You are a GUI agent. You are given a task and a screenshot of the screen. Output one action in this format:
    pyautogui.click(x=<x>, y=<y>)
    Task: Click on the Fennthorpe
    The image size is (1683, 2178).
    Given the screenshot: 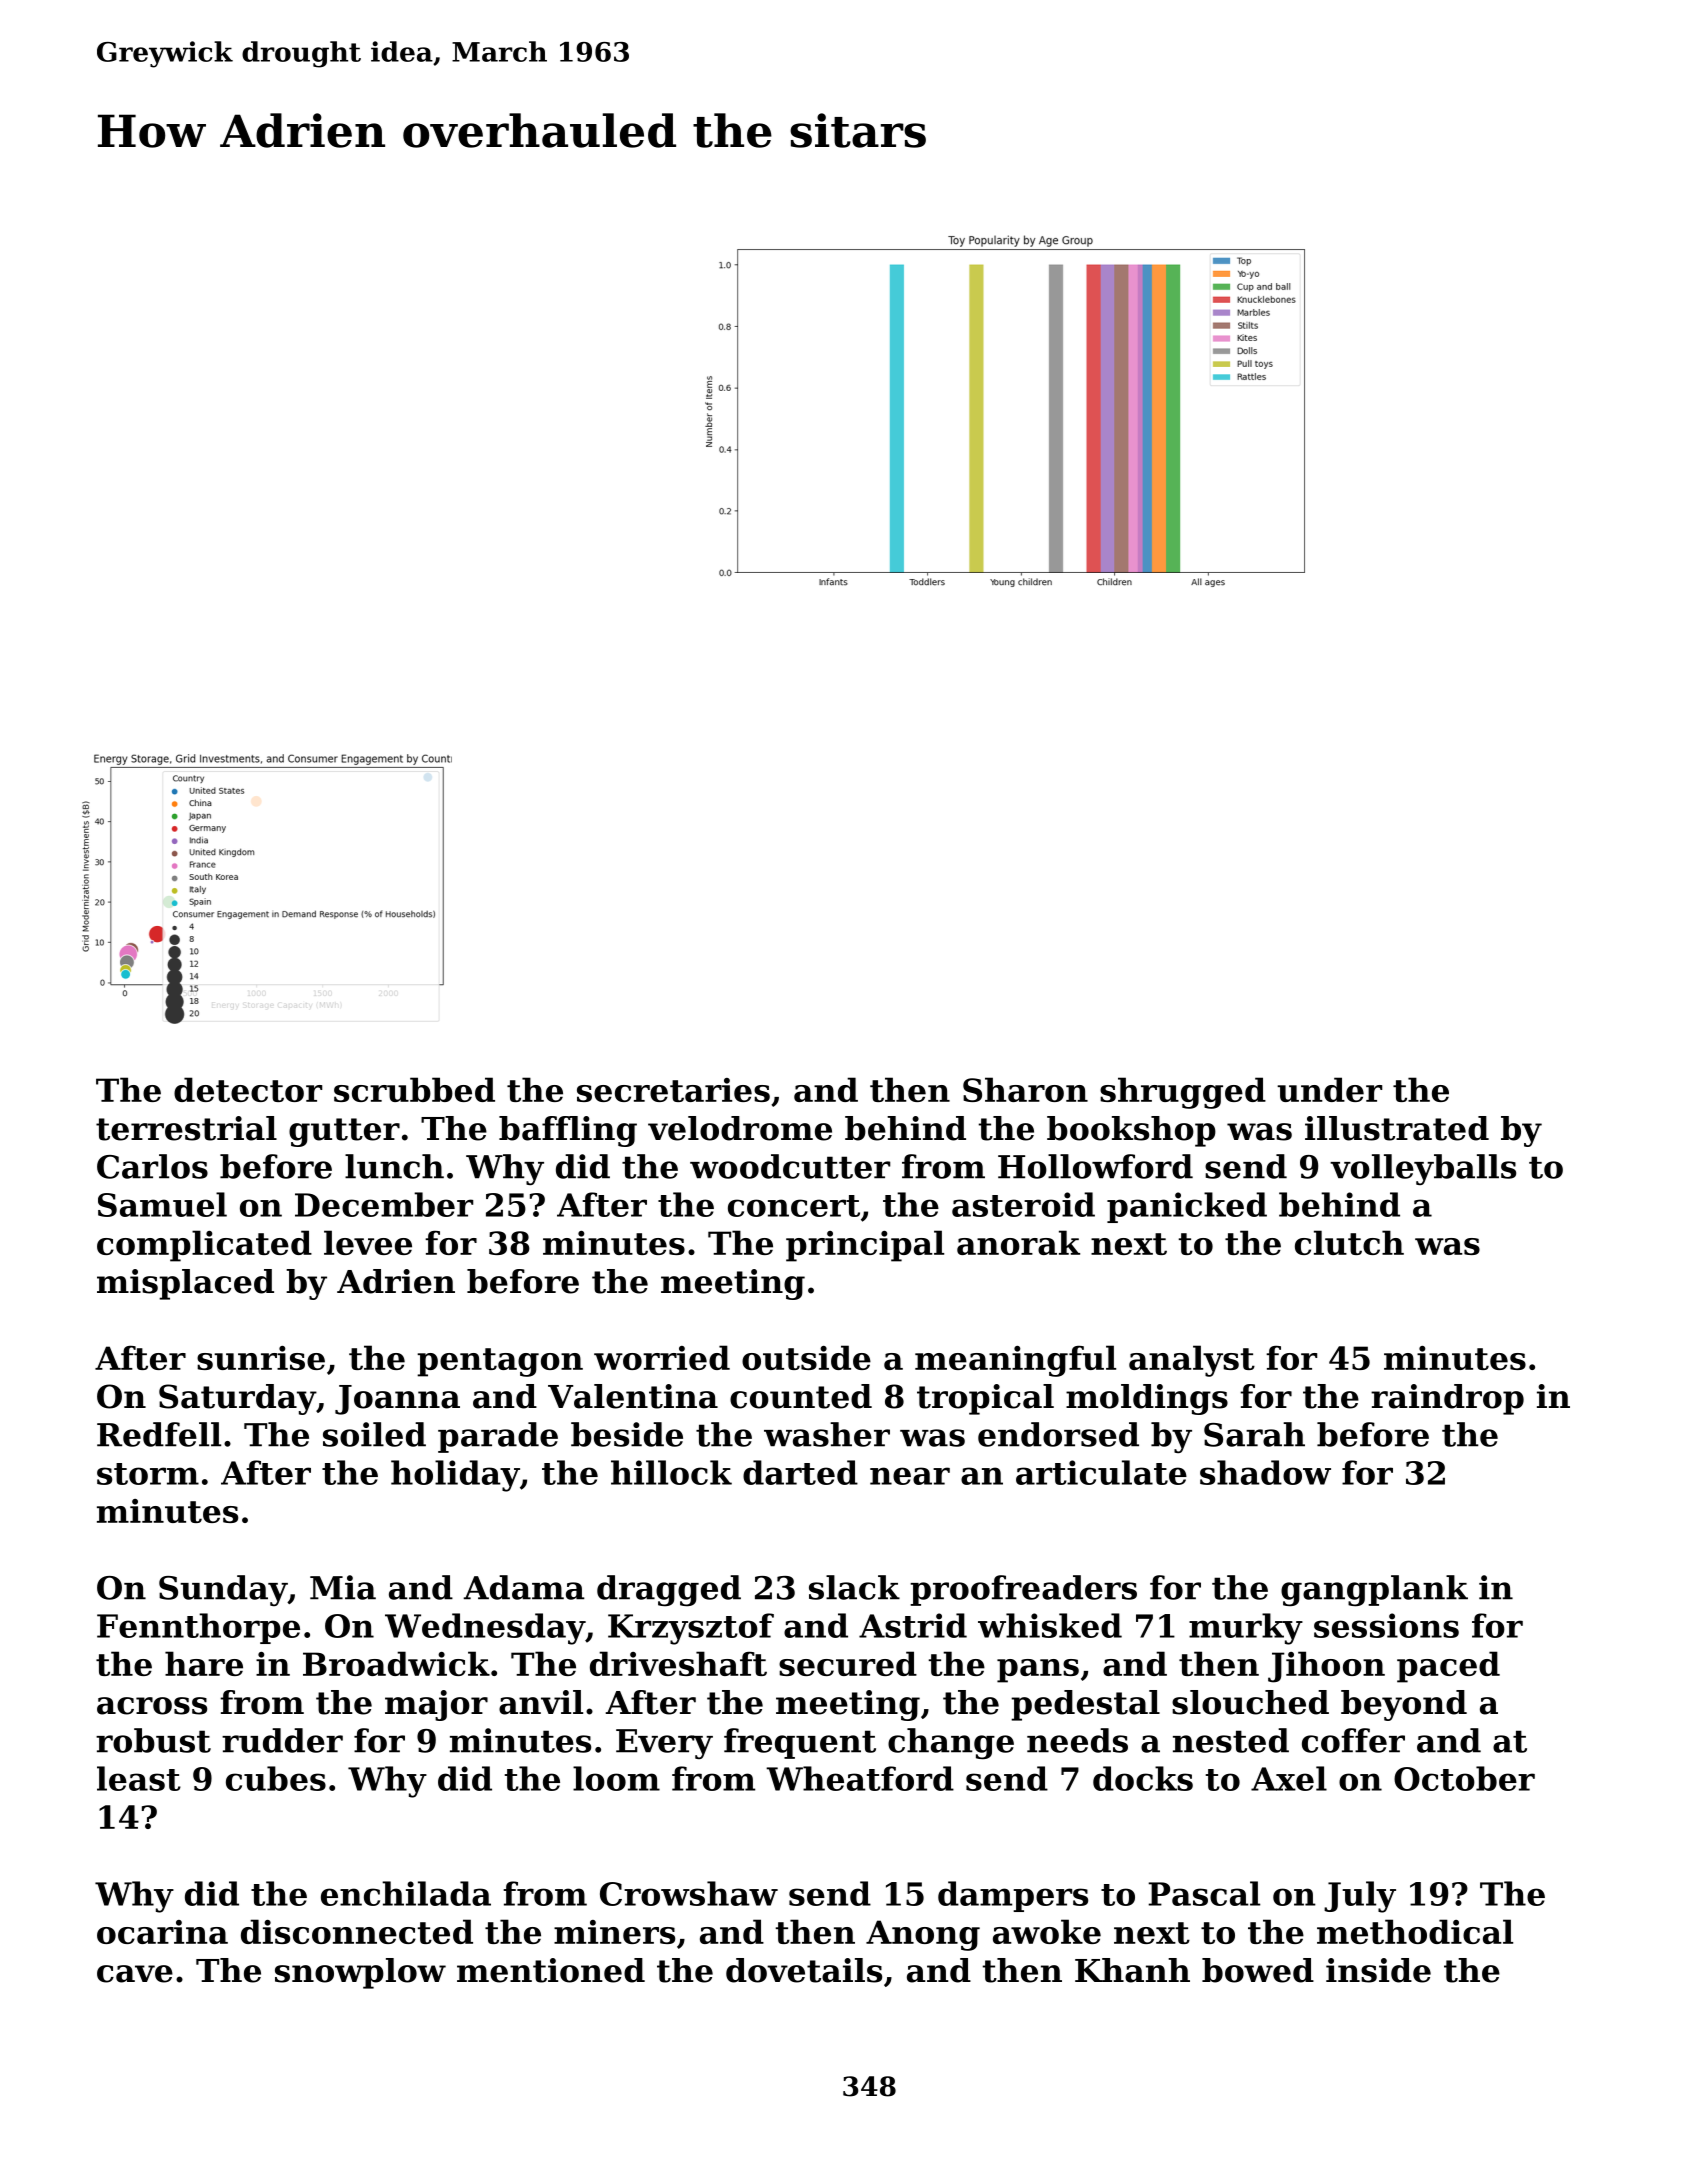 What is the action you would take?
    pyautogui.click(x=198, y=1628)
